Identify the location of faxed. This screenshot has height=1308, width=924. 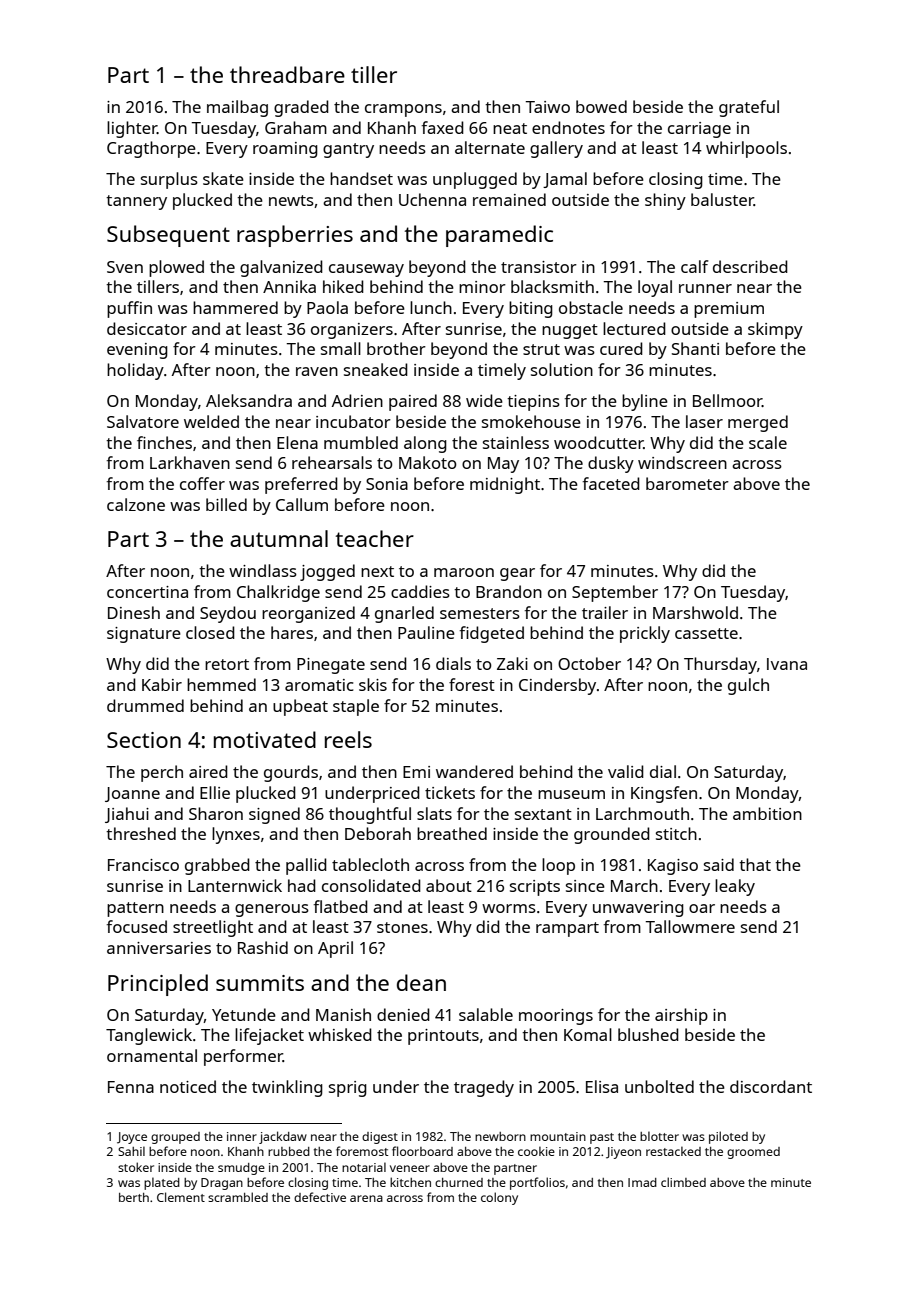
(443, 127).
